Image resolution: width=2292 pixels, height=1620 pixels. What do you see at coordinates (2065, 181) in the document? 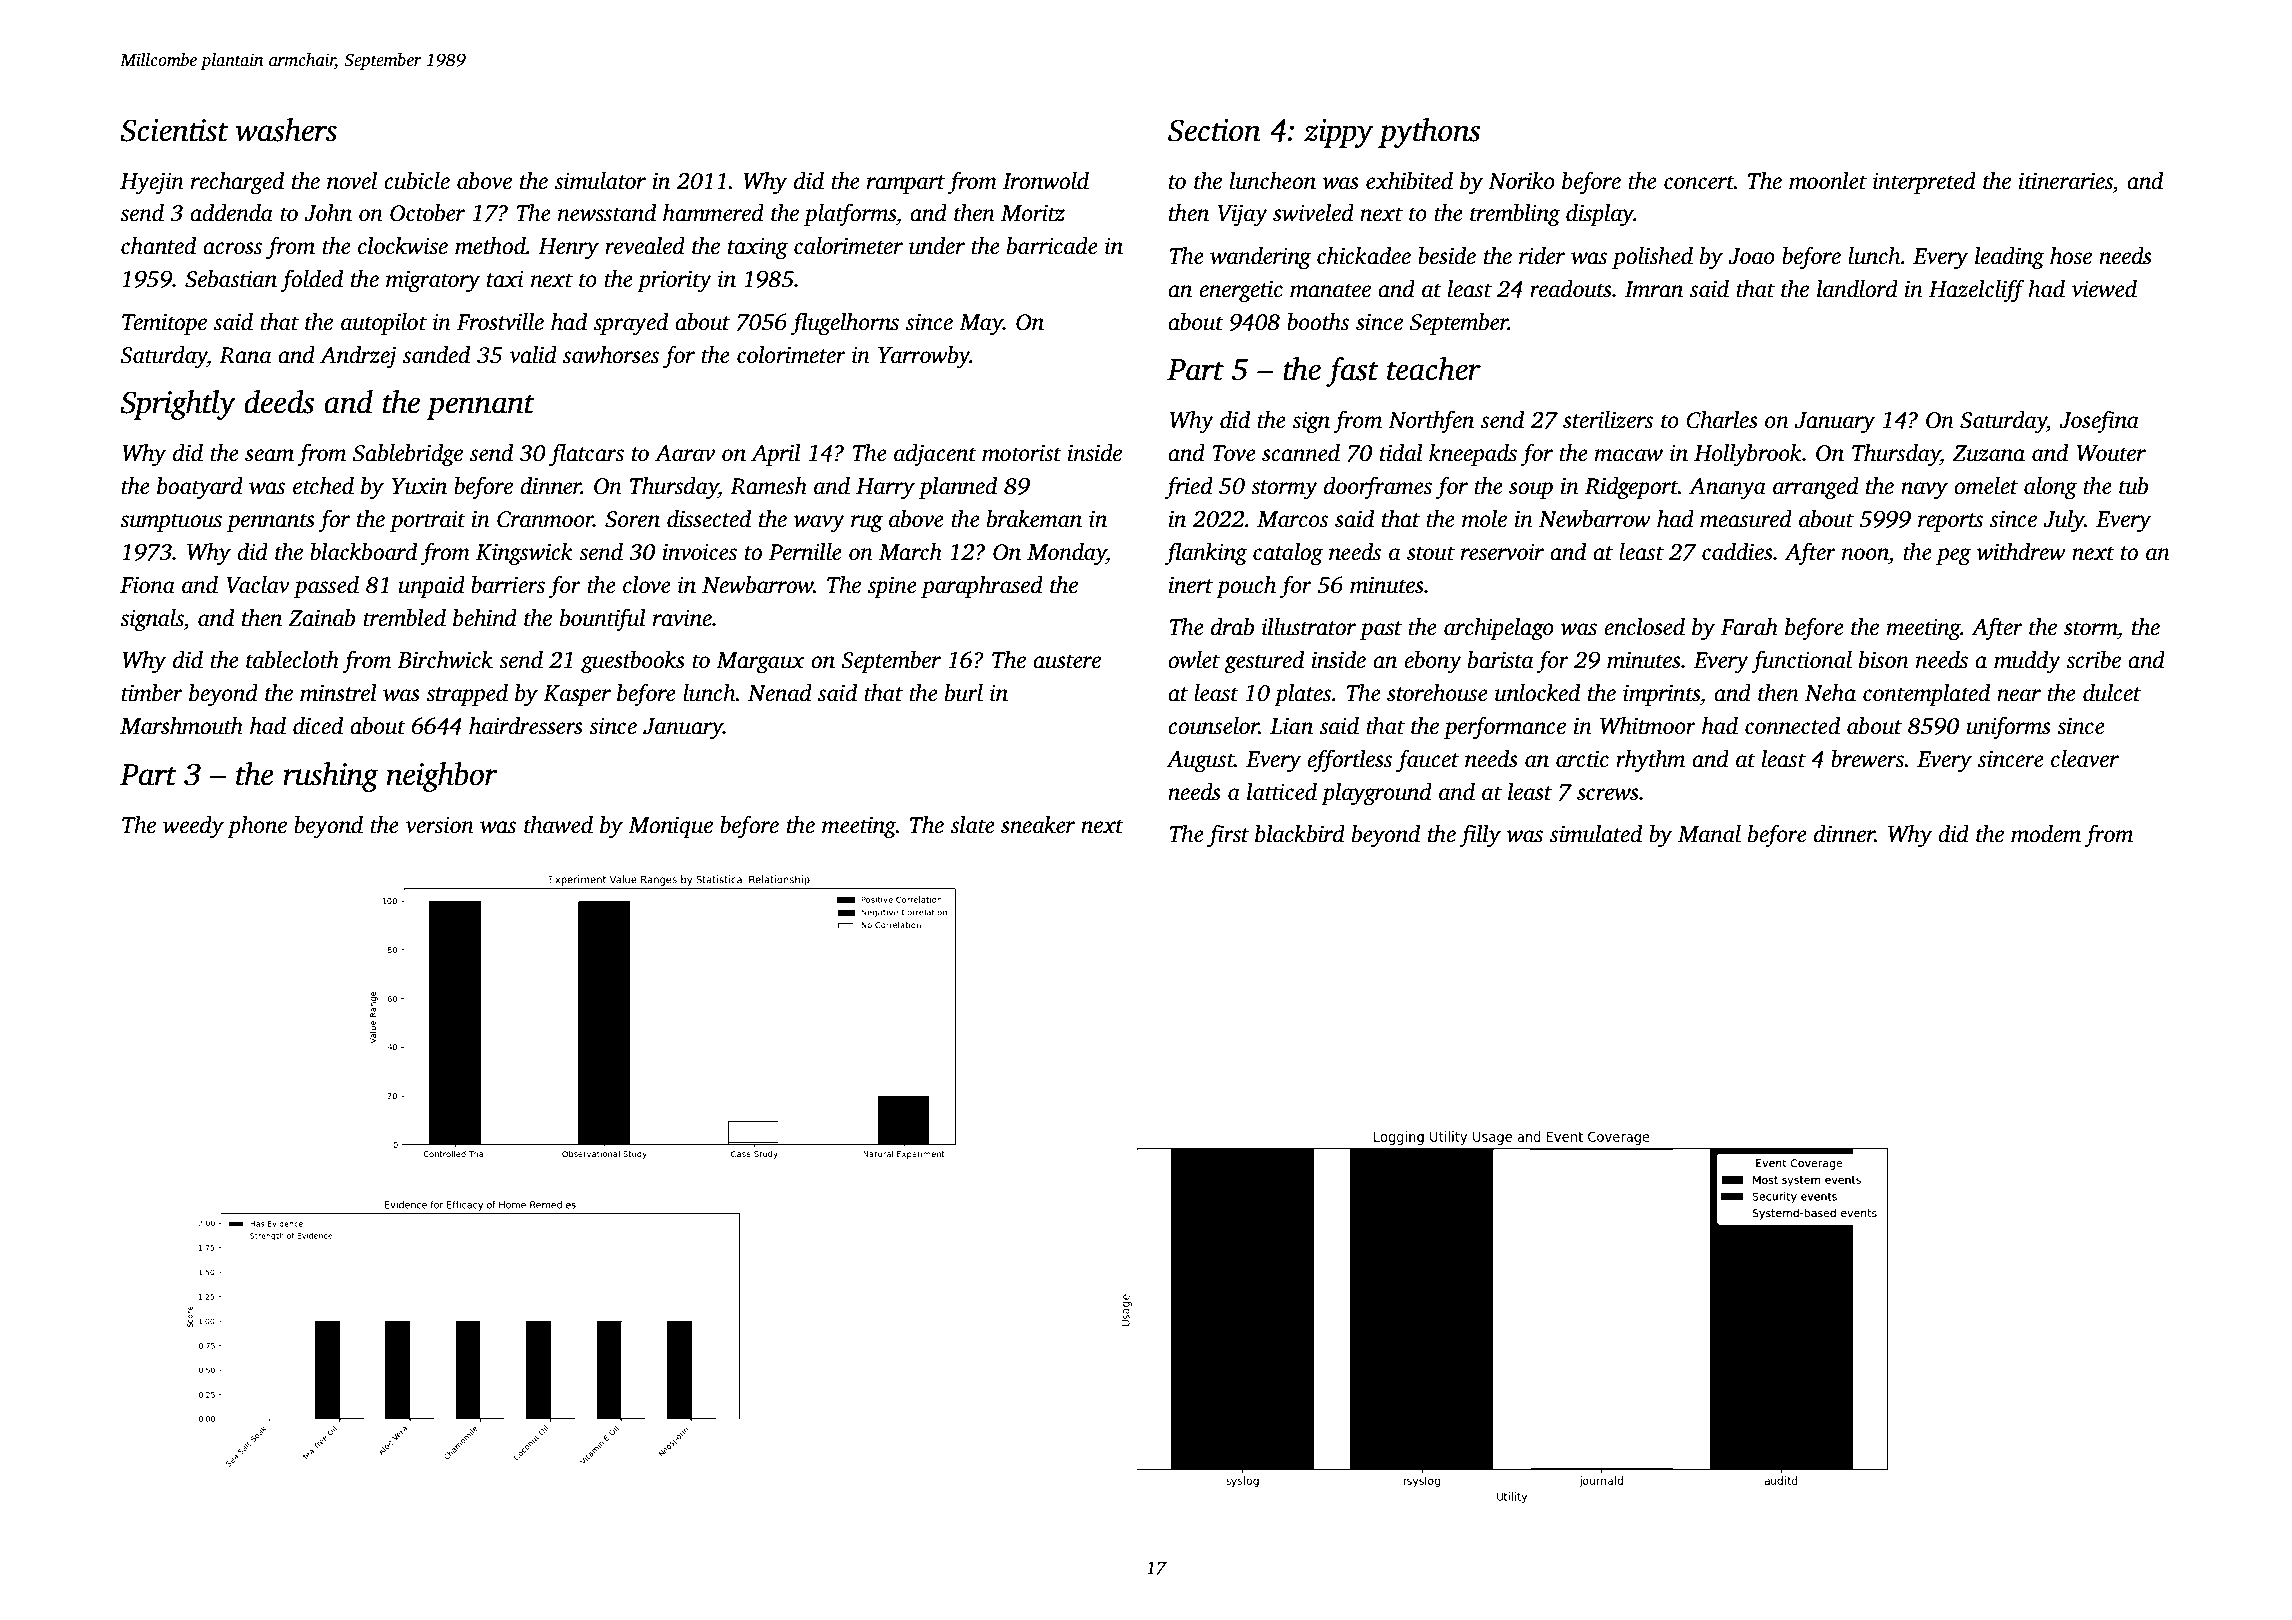
I see `itineraries` at bounding box center [2065, 181].
